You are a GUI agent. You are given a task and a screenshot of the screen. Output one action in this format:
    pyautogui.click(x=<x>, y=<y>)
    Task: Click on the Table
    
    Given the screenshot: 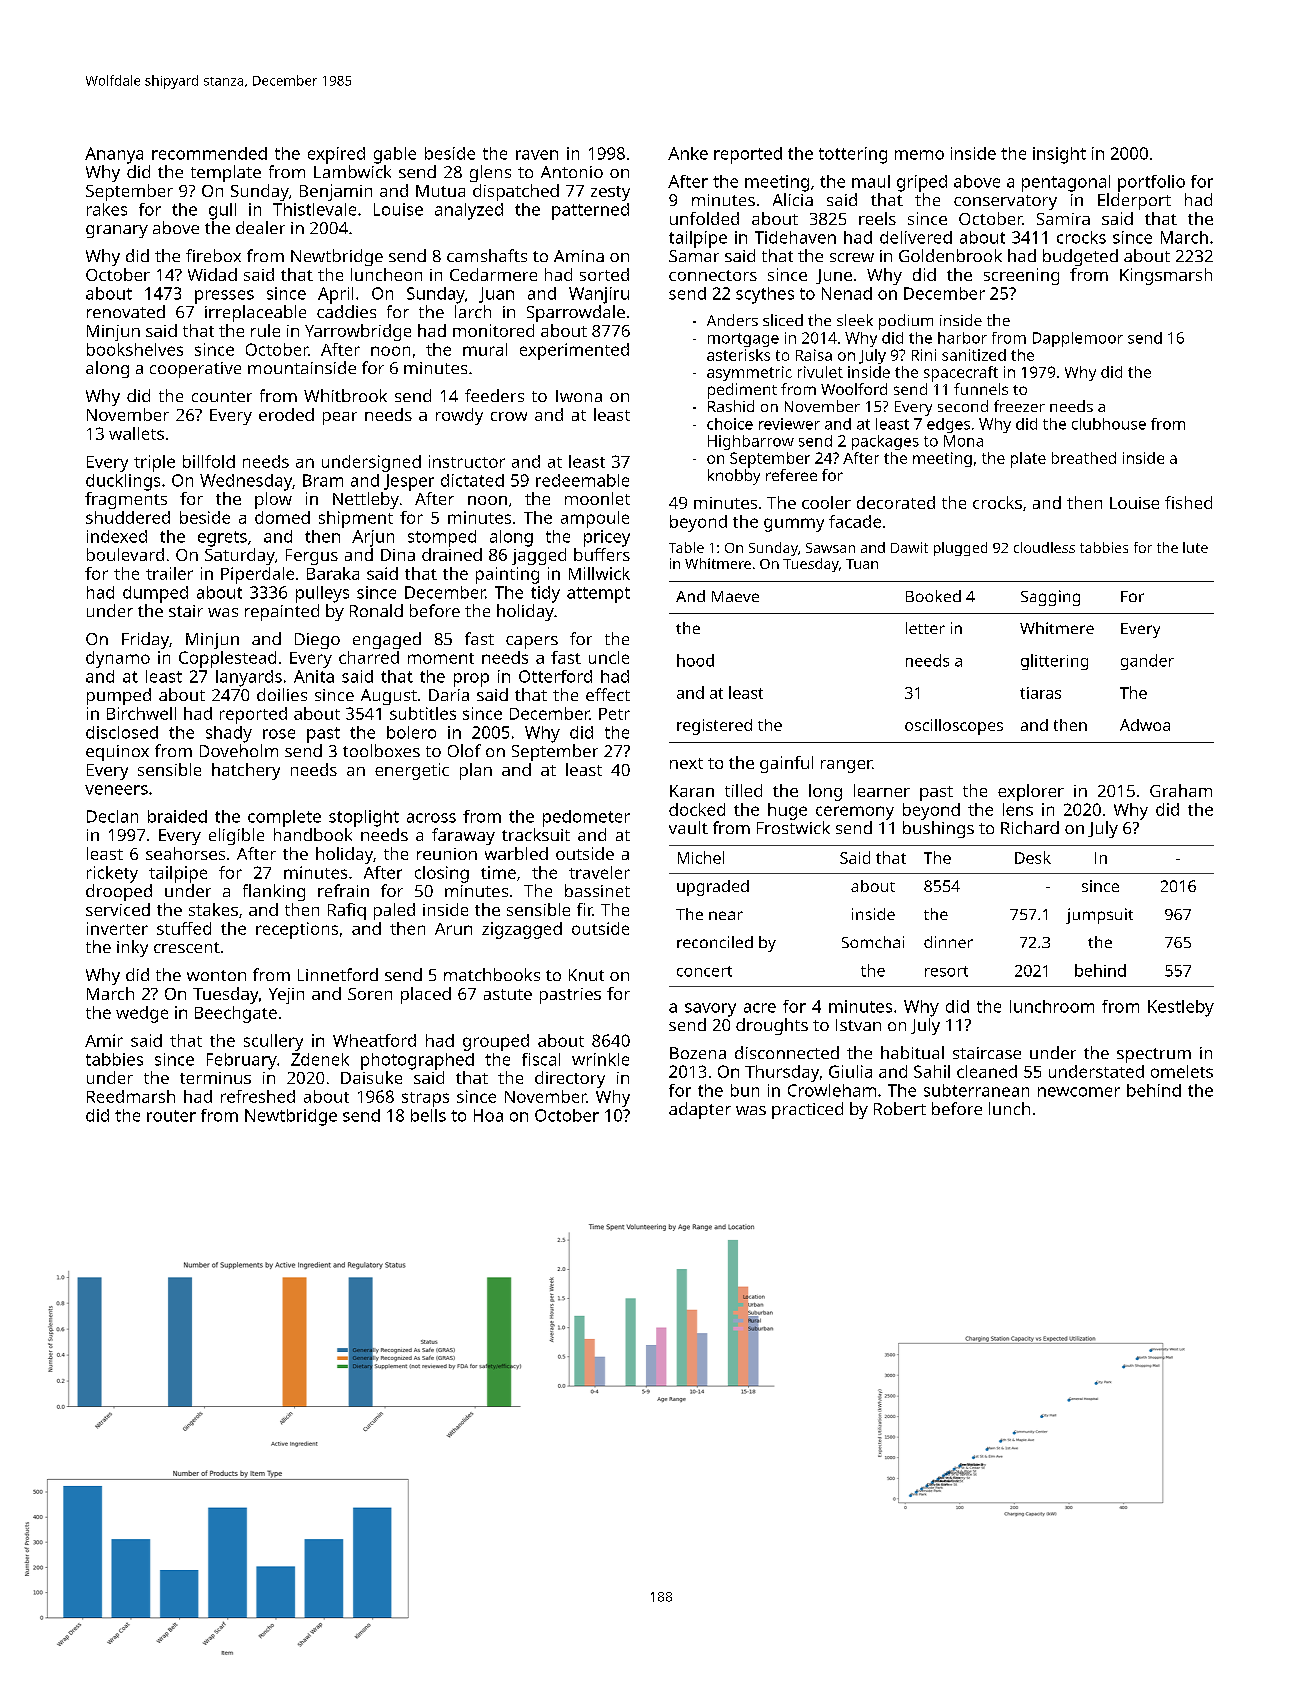 What is the action you would take?
    pyautogui.click(x=686, y=547)
